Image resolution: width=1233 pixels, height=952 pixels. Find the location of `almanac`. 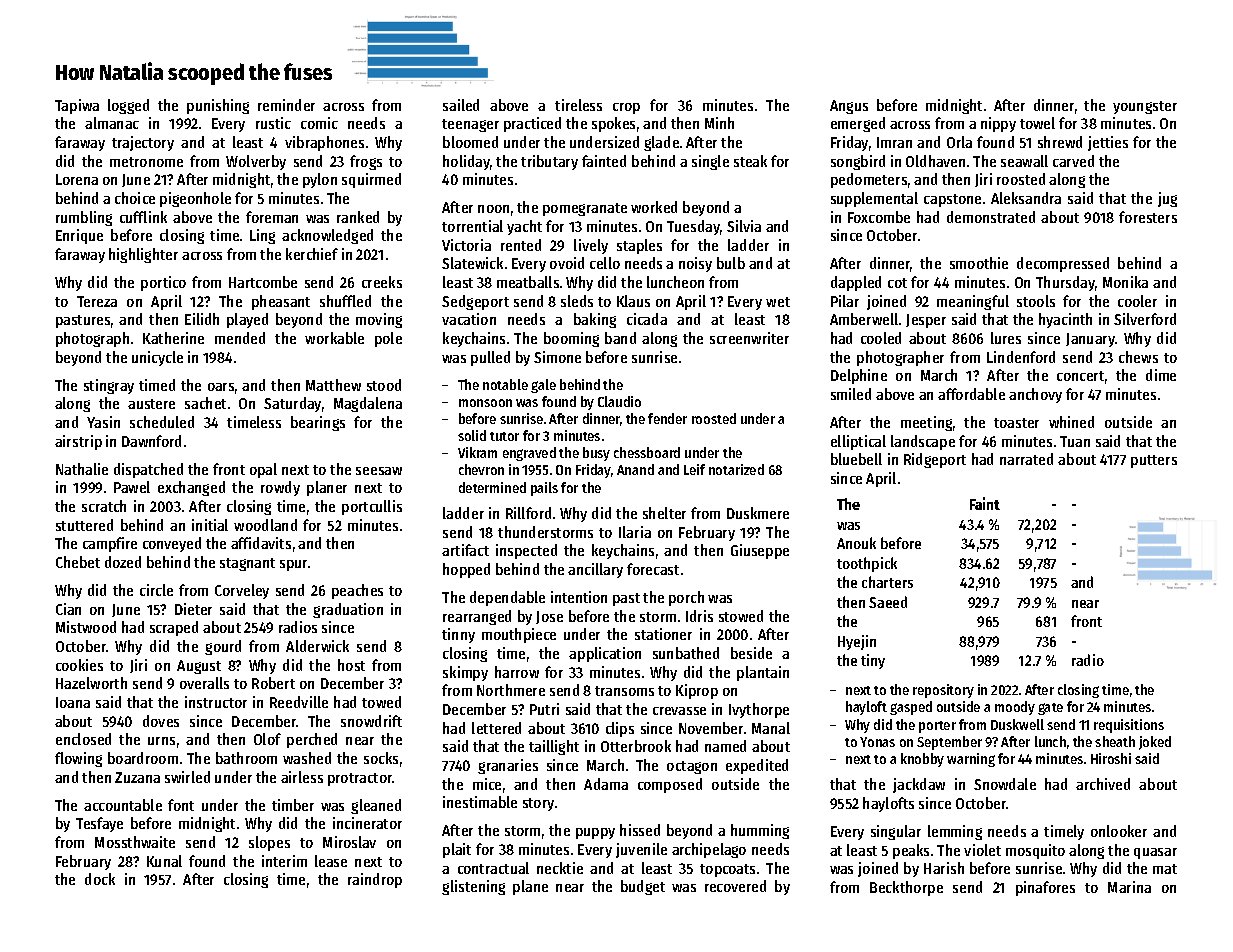

almanac is located at coordinates (112, 123).
